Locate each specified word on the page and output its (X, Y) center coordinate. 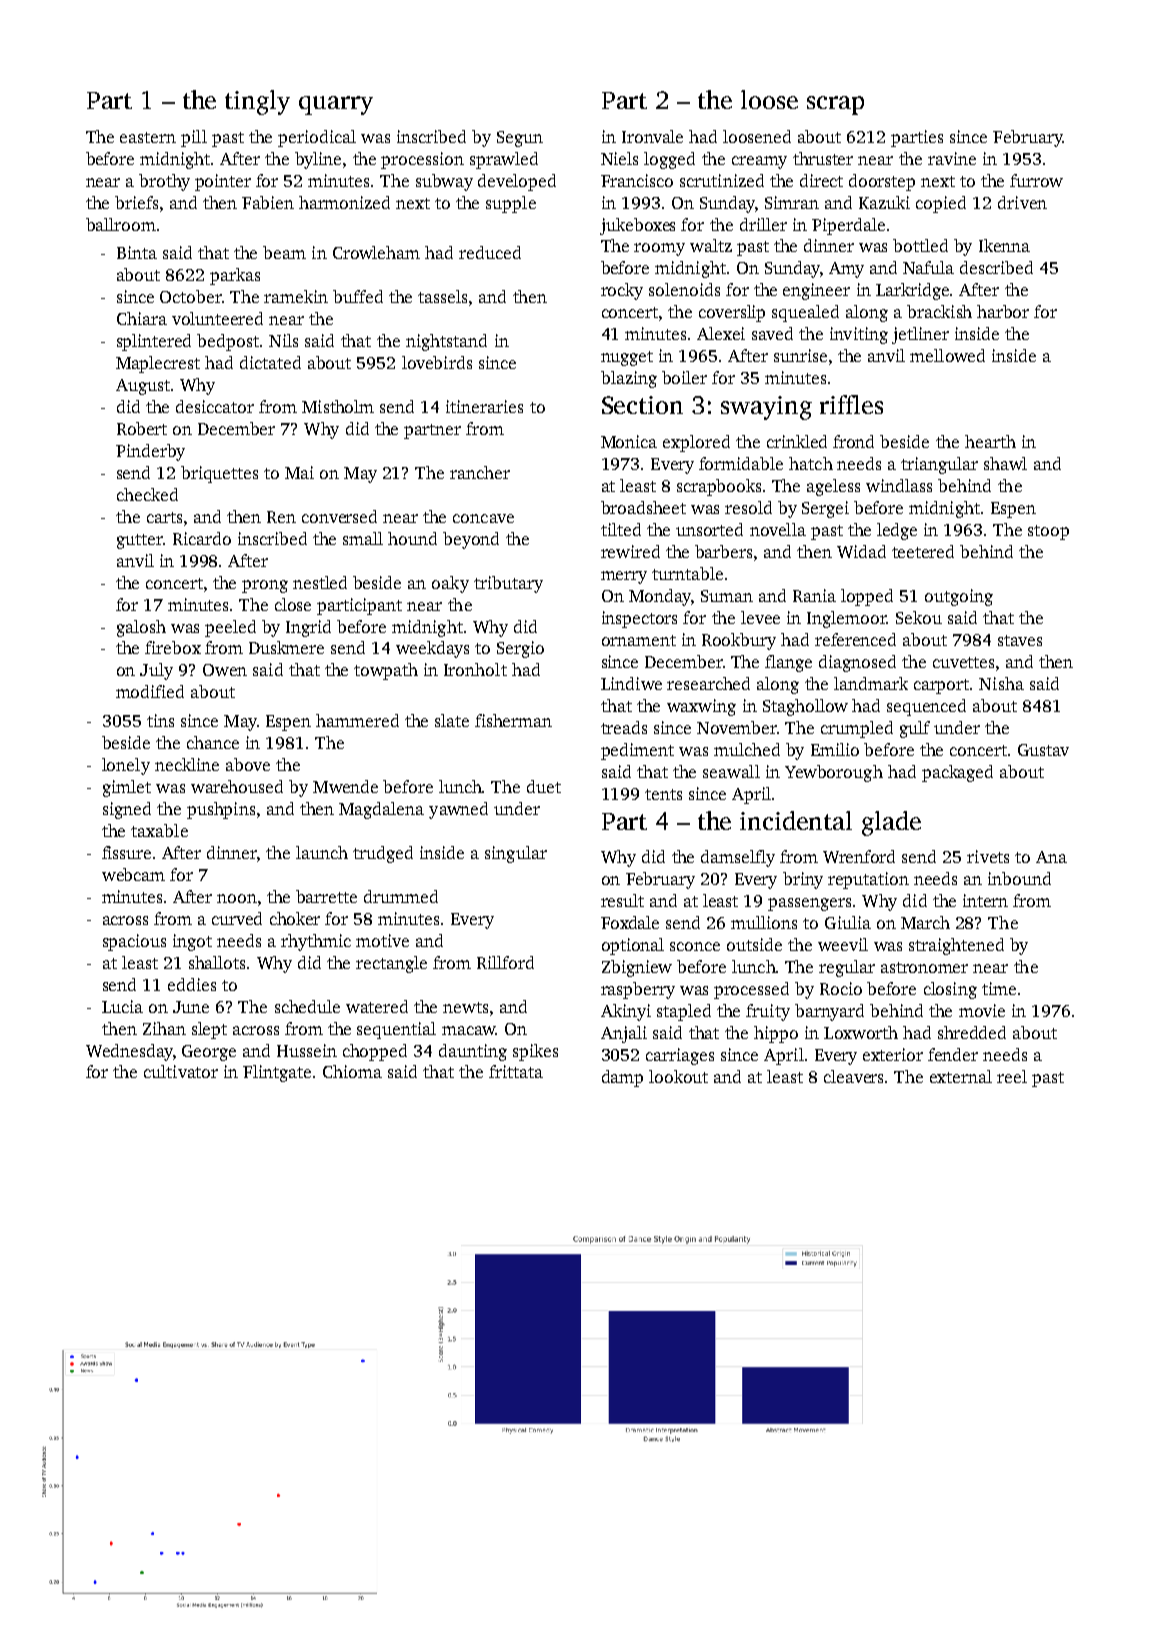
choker (295, 918)
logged (669, 160)
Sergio (520, 649)
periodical (317, 138)
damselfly (738, 858)
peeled (230, 628)
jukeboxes (637, 226)
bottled (920, 245)
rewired (630, 551)
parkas (235, 276)
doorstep (882, 182)
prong (265, 586)
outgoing (959, 597)
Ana (1051, 857)
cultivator (181, 1071)
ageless (833, 487)
